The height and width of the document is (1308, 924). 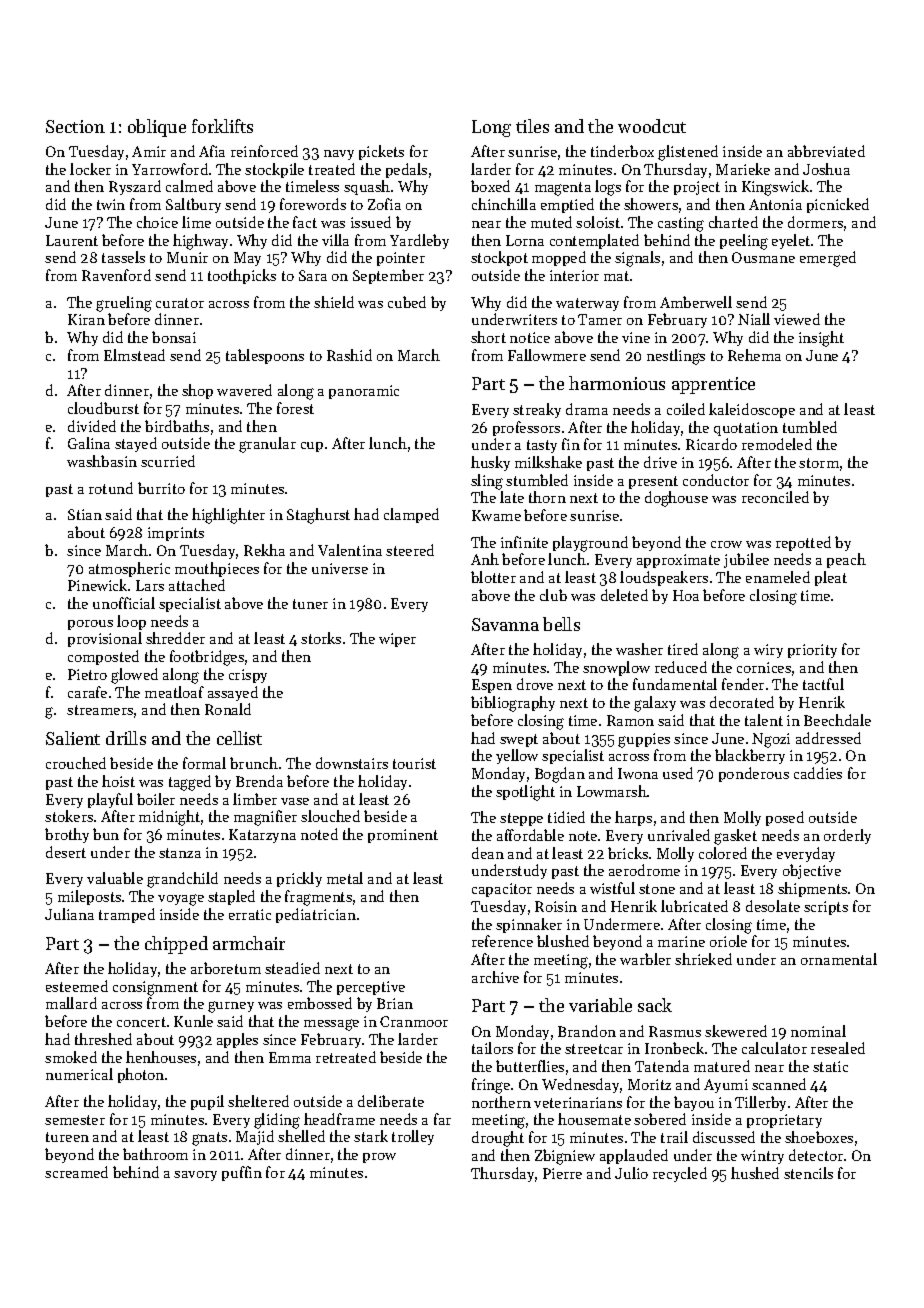 I want to click on cornices, so click(x=764, y=667).
